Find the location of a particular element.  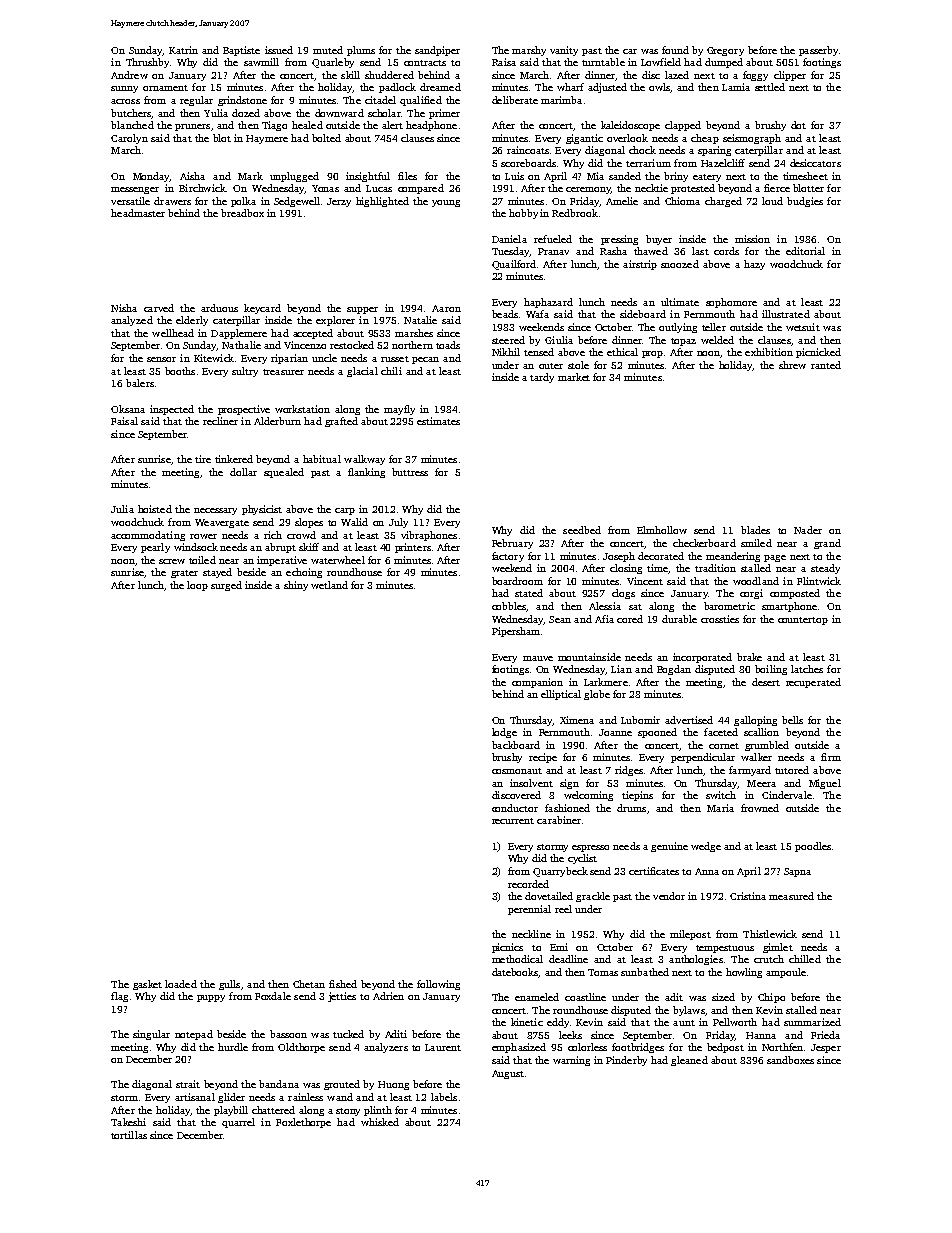

deliberate is located at coordinates (515, 100).
